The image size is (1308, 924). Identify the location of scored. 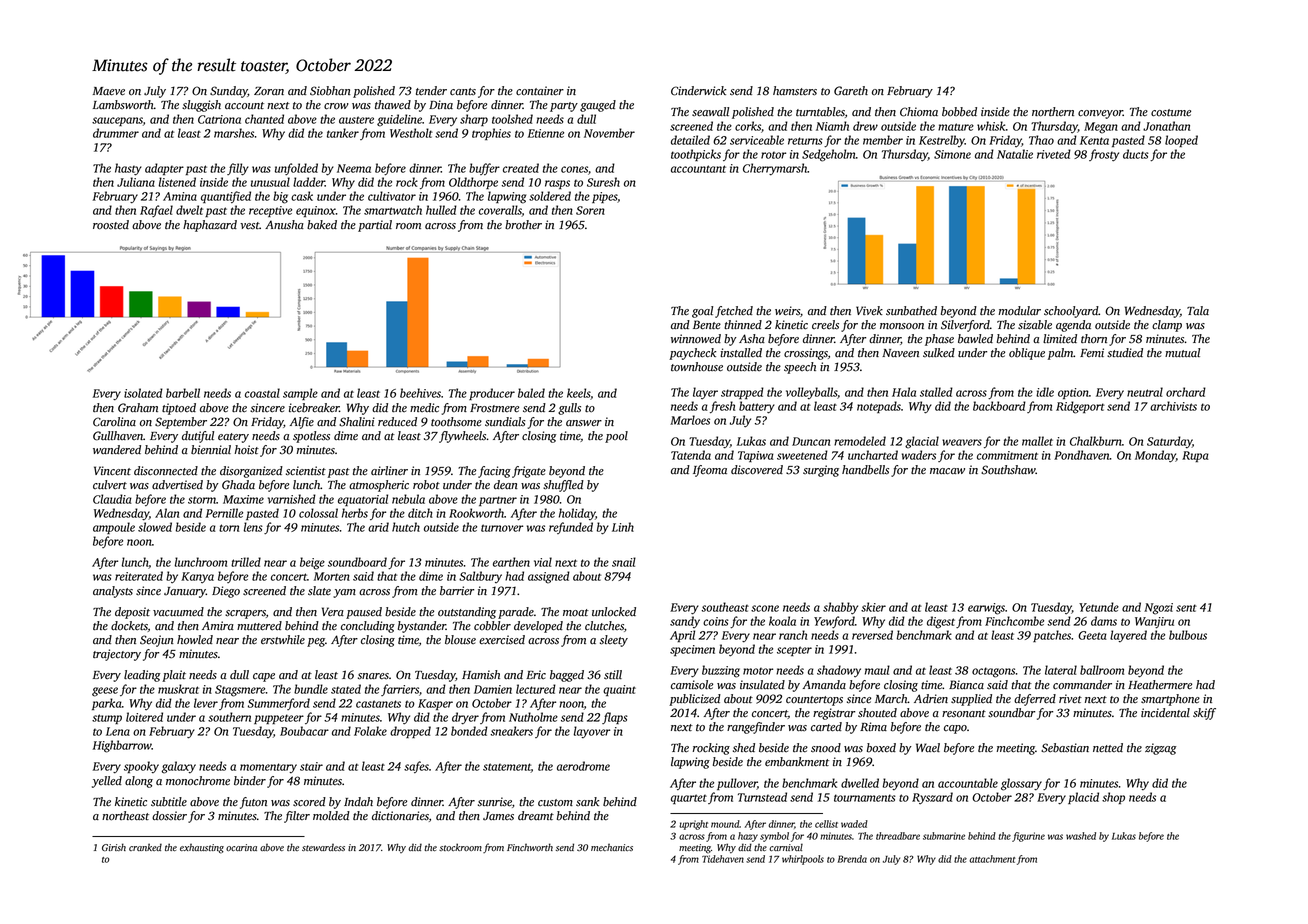
(309, 802).
